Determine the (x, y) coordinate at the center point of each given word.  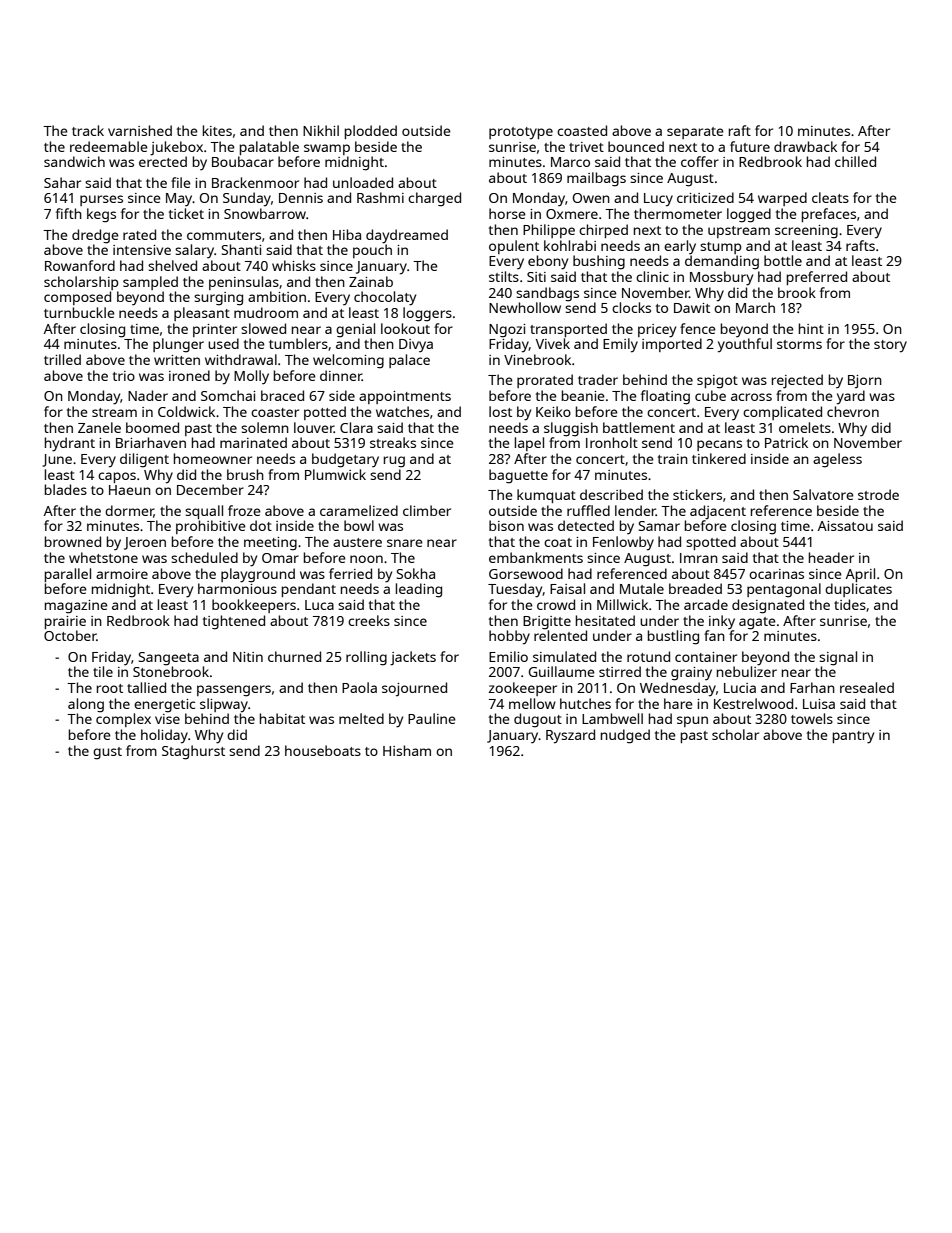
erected (163, 161)
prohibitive (211, 527)
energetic (164, 706)
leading (419, 590)
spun (692, 721)
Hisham (407, 750)
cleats (830, 197)
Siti (536, 277)
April (860, 575)
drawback (805, 146)
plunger (178, 345)
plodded (371, 132)
